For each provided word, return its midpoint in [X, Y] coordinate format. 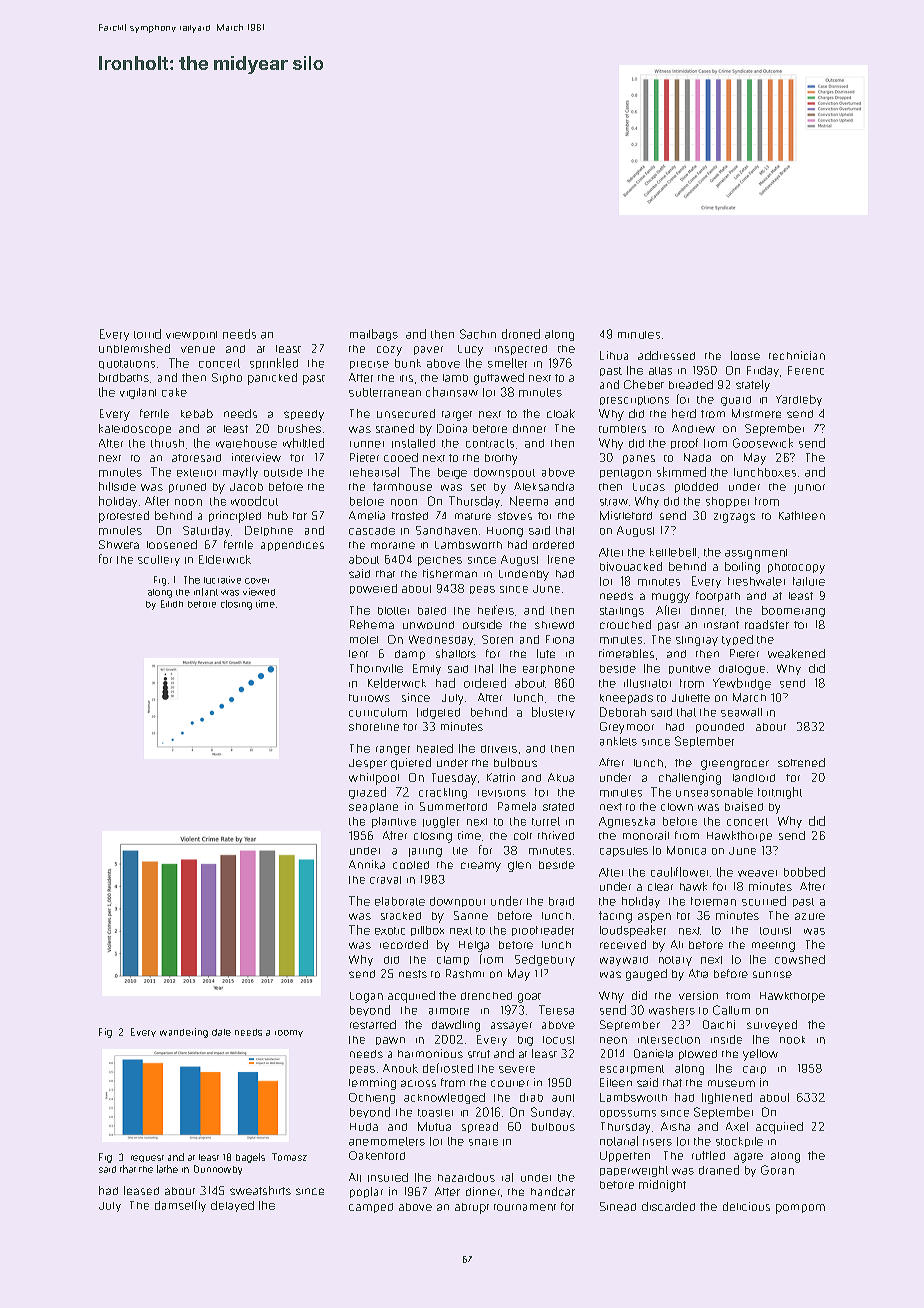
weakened [796, 653]
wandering [184, 1033]
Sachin [478, 334]
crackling [443, 793]
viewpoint [191, 335]
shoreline [374, 727]
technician [797, 355]
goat [529, 998]
